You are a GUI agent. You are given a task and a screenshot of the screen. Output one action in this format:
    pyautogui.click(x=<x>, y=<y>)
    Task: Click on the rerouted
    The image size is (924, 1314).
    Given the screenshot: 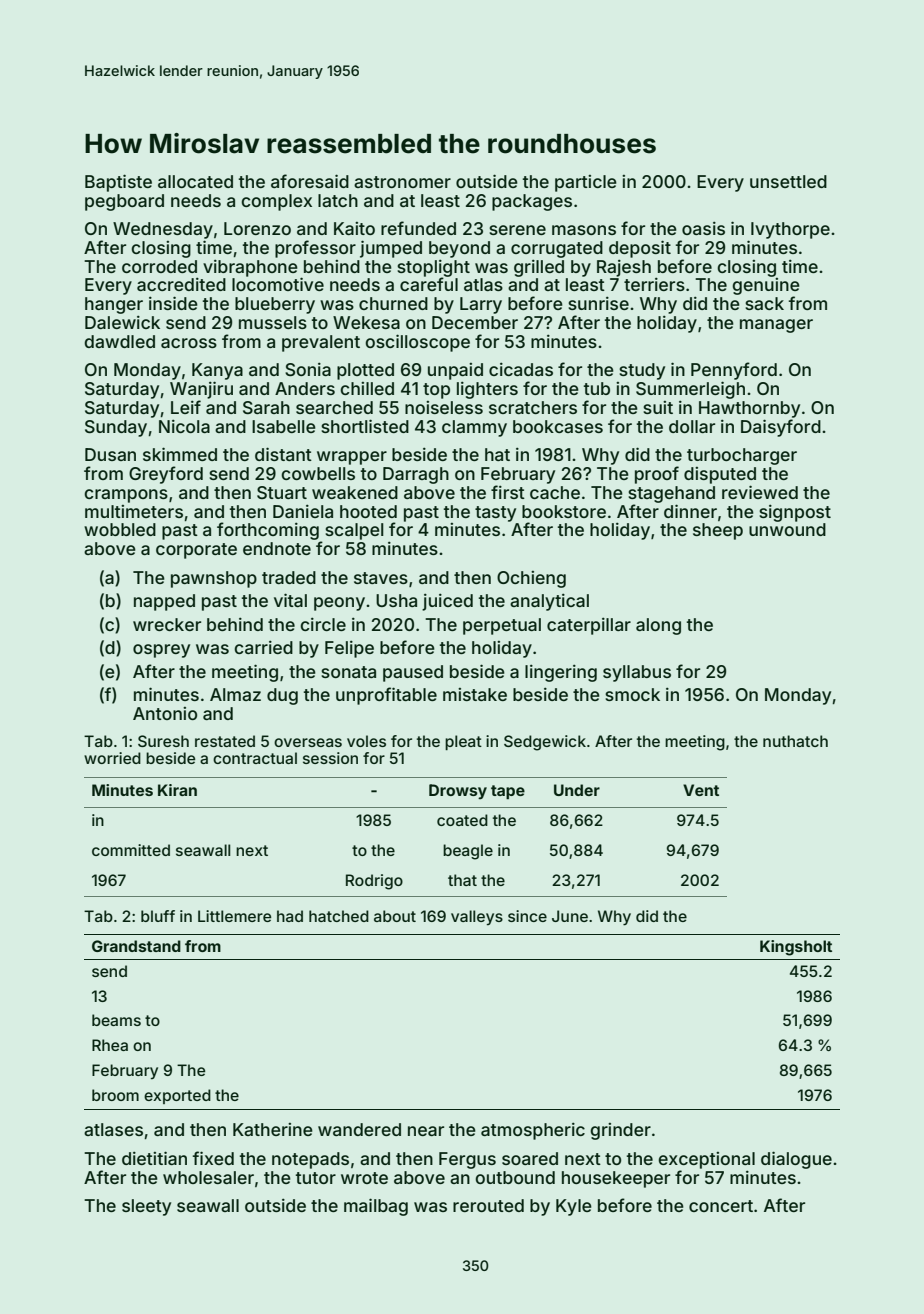 What is the action you would take?
    pyautogui.click(x=488, y=1205)
